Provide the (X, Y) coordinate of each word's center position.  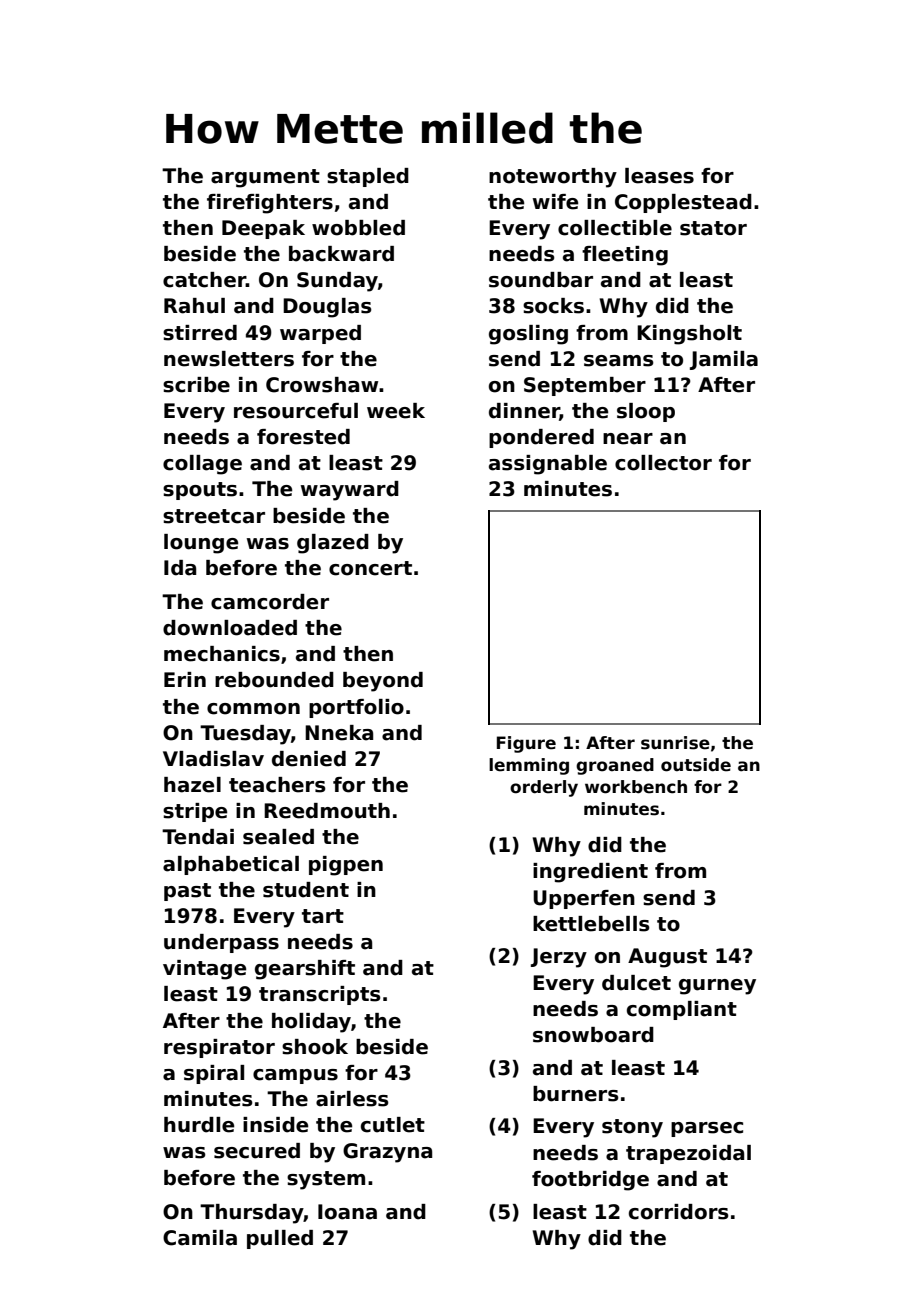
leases (659, 176)
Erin (185, 679)
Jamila (724, 360)
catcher (204, 280)
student (306, 890)
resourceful (296, 411)
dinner (524, 412)
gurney (717, 987)
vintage (204, 970)
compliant (682, 1010)
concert (370, 568)
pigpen (346, 866)
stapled (368, 177)
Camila (200, 1238)
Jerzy (559, 958)
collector (663, 463)
